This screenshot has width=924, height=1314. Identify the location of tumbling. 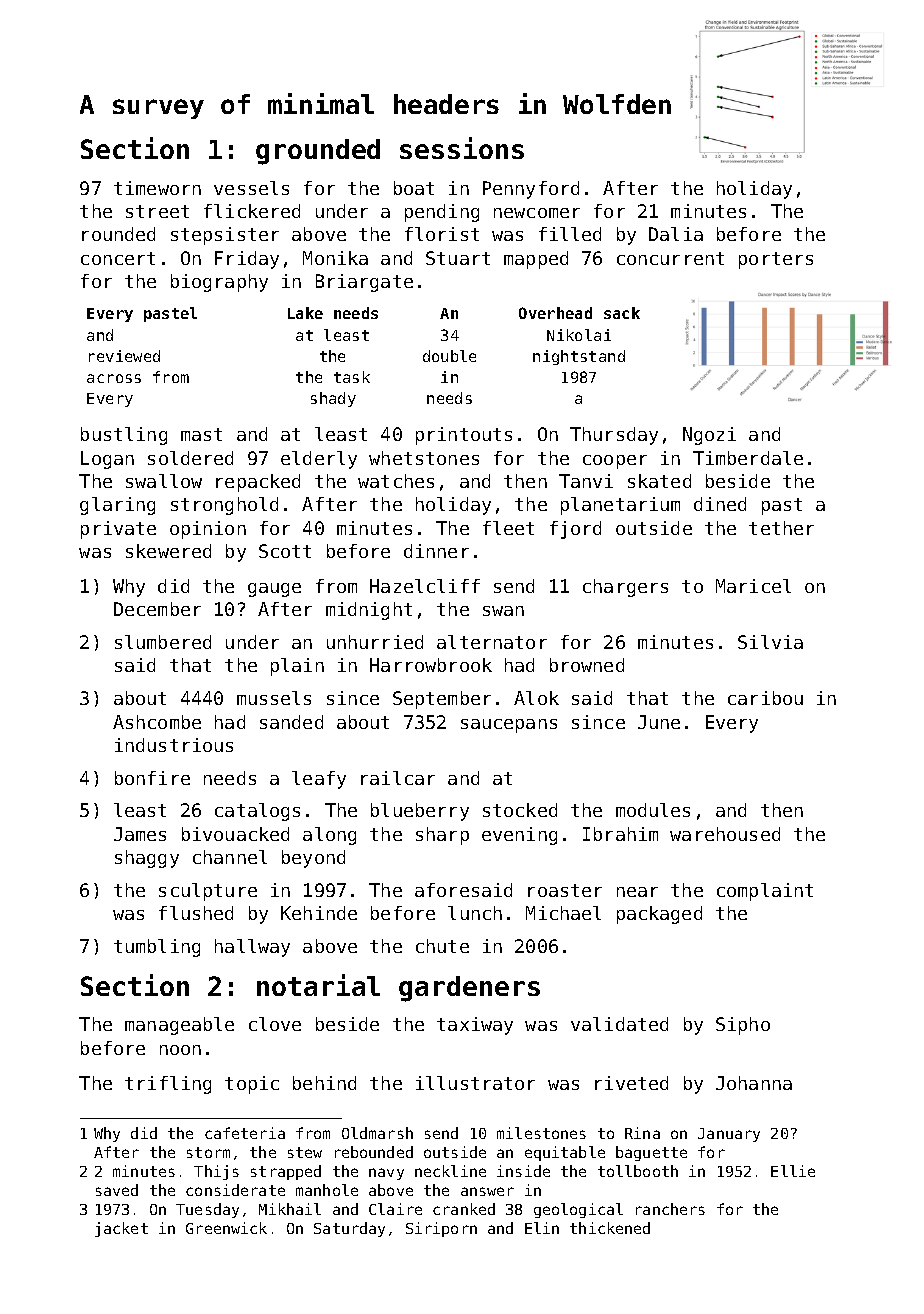
(157, 948).
